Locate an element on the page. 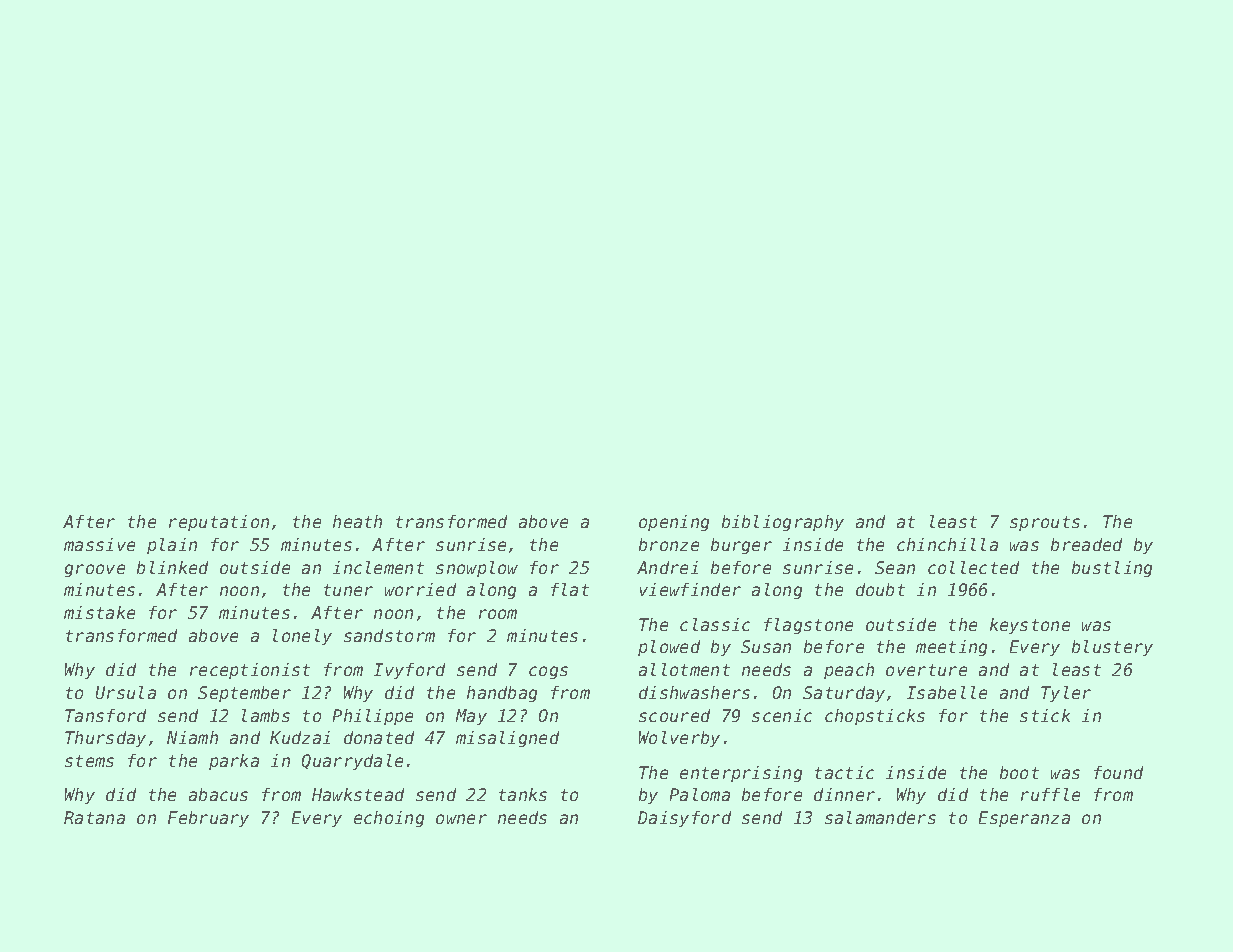  opening is located at coordinates (674, 523).
